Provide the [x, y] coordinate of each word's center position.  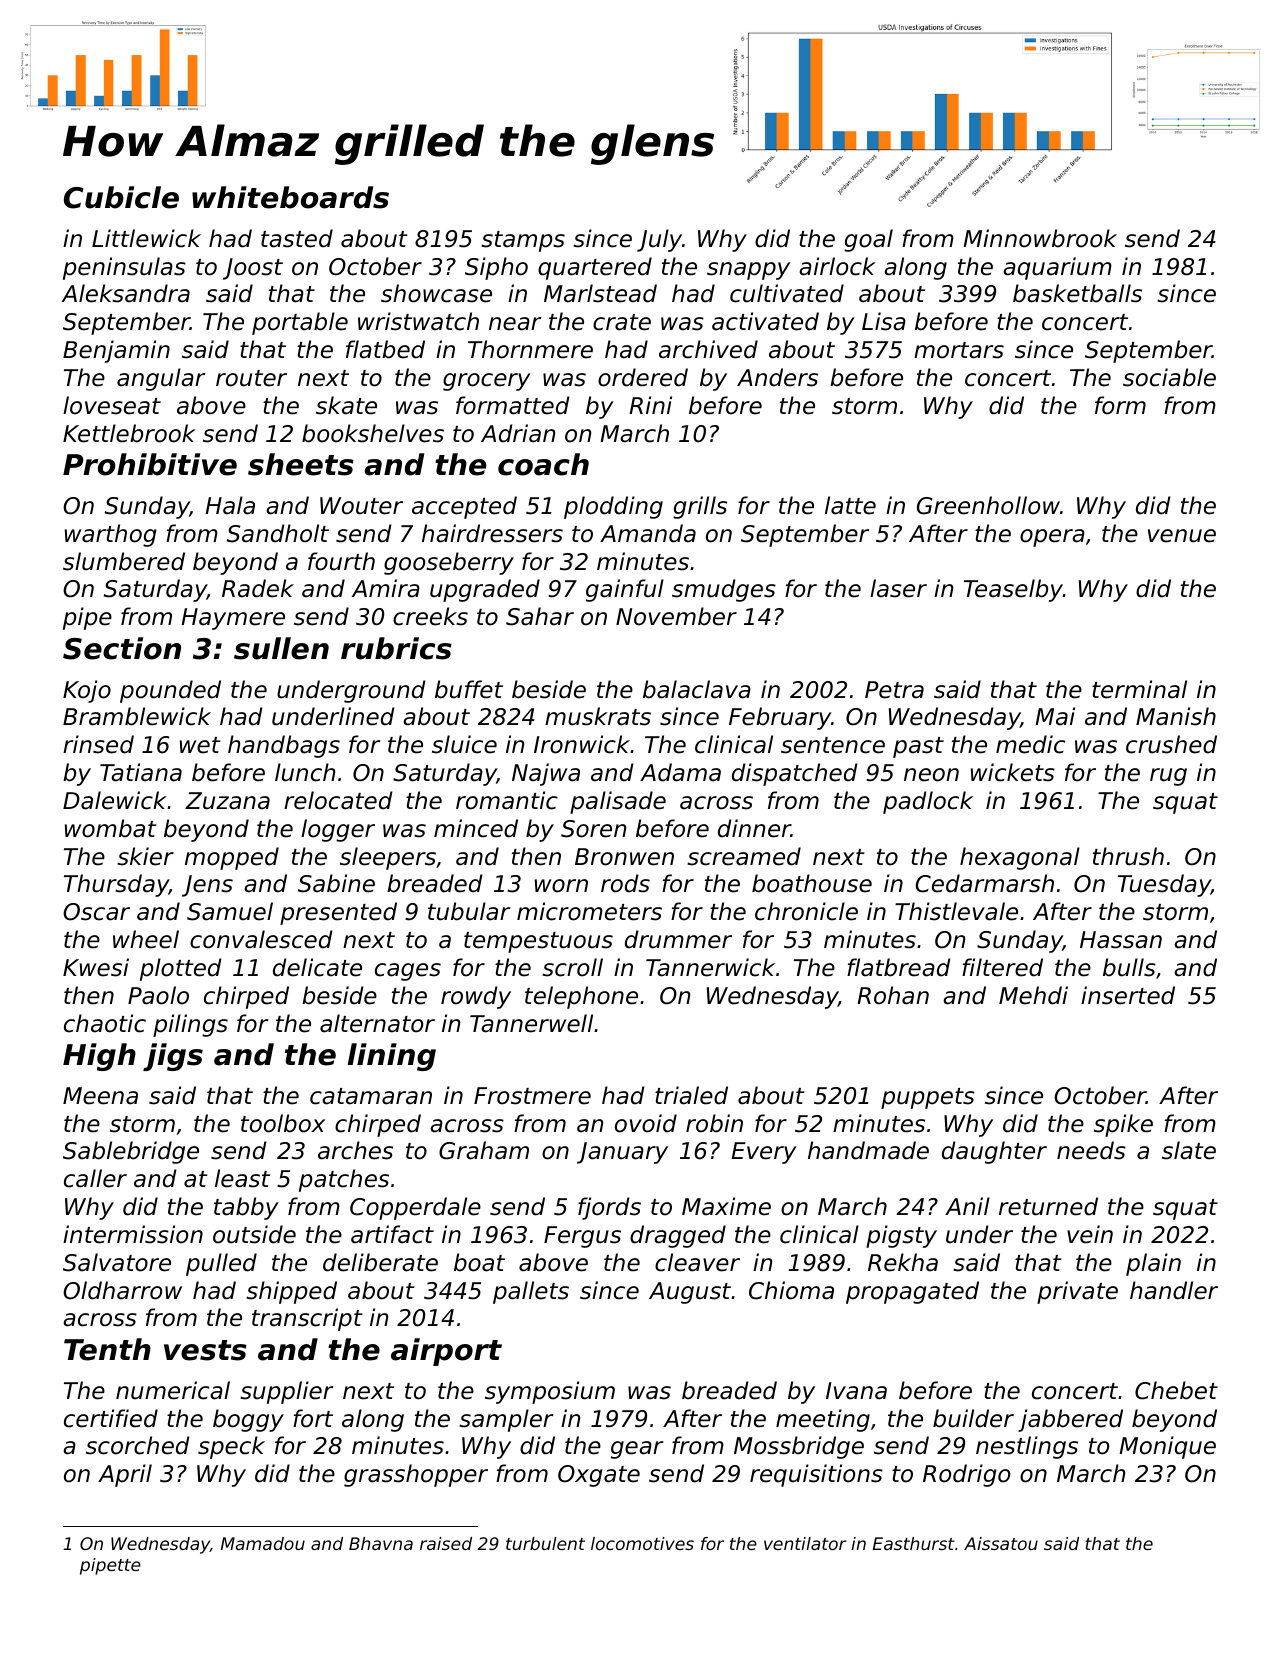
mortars [959, 350]
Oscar [96, 912]
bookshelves [373, 433]
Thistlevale [956, 911]
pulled [221, 1264]
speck [231, 1447]
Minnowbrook [1040, 238]
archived [708, 349]
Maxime [726, 1206]
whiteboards [290, 197]
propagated [912, 1292]
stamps [523, 241]
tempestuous [538, 942]
